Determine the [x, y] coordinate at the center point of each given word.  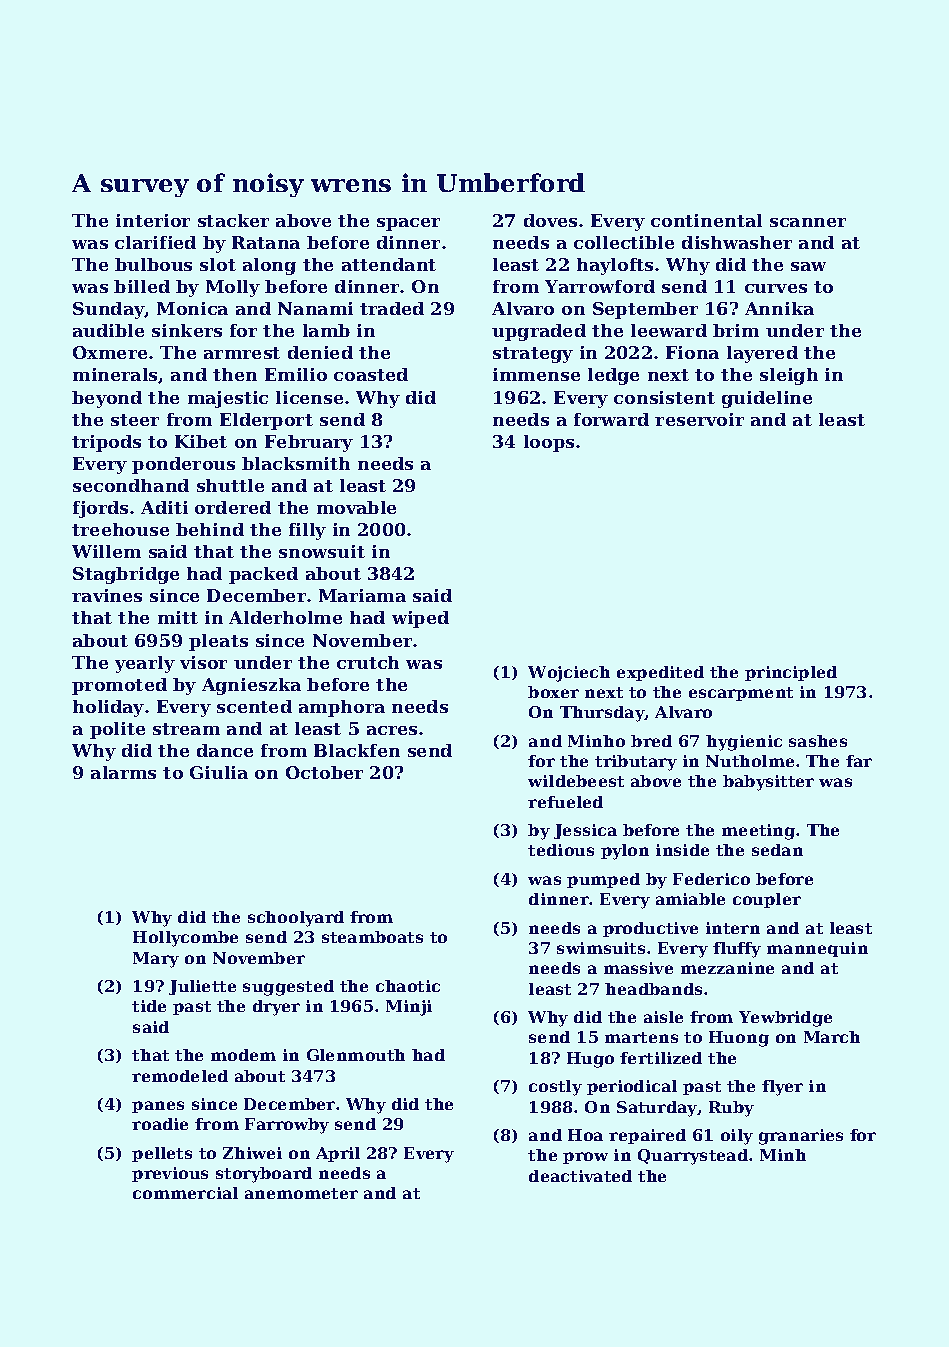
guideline [767, 399]
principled [791, 673]
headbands [653, 989]
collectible [624, 242]
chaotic [408, 986]
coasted [371, 374]
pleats [218, 642]
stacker [233, 220]
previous [170, 1174]
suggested [288, 988]
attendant [389, 264]
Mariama [362, 595]
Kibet [201, 441]
